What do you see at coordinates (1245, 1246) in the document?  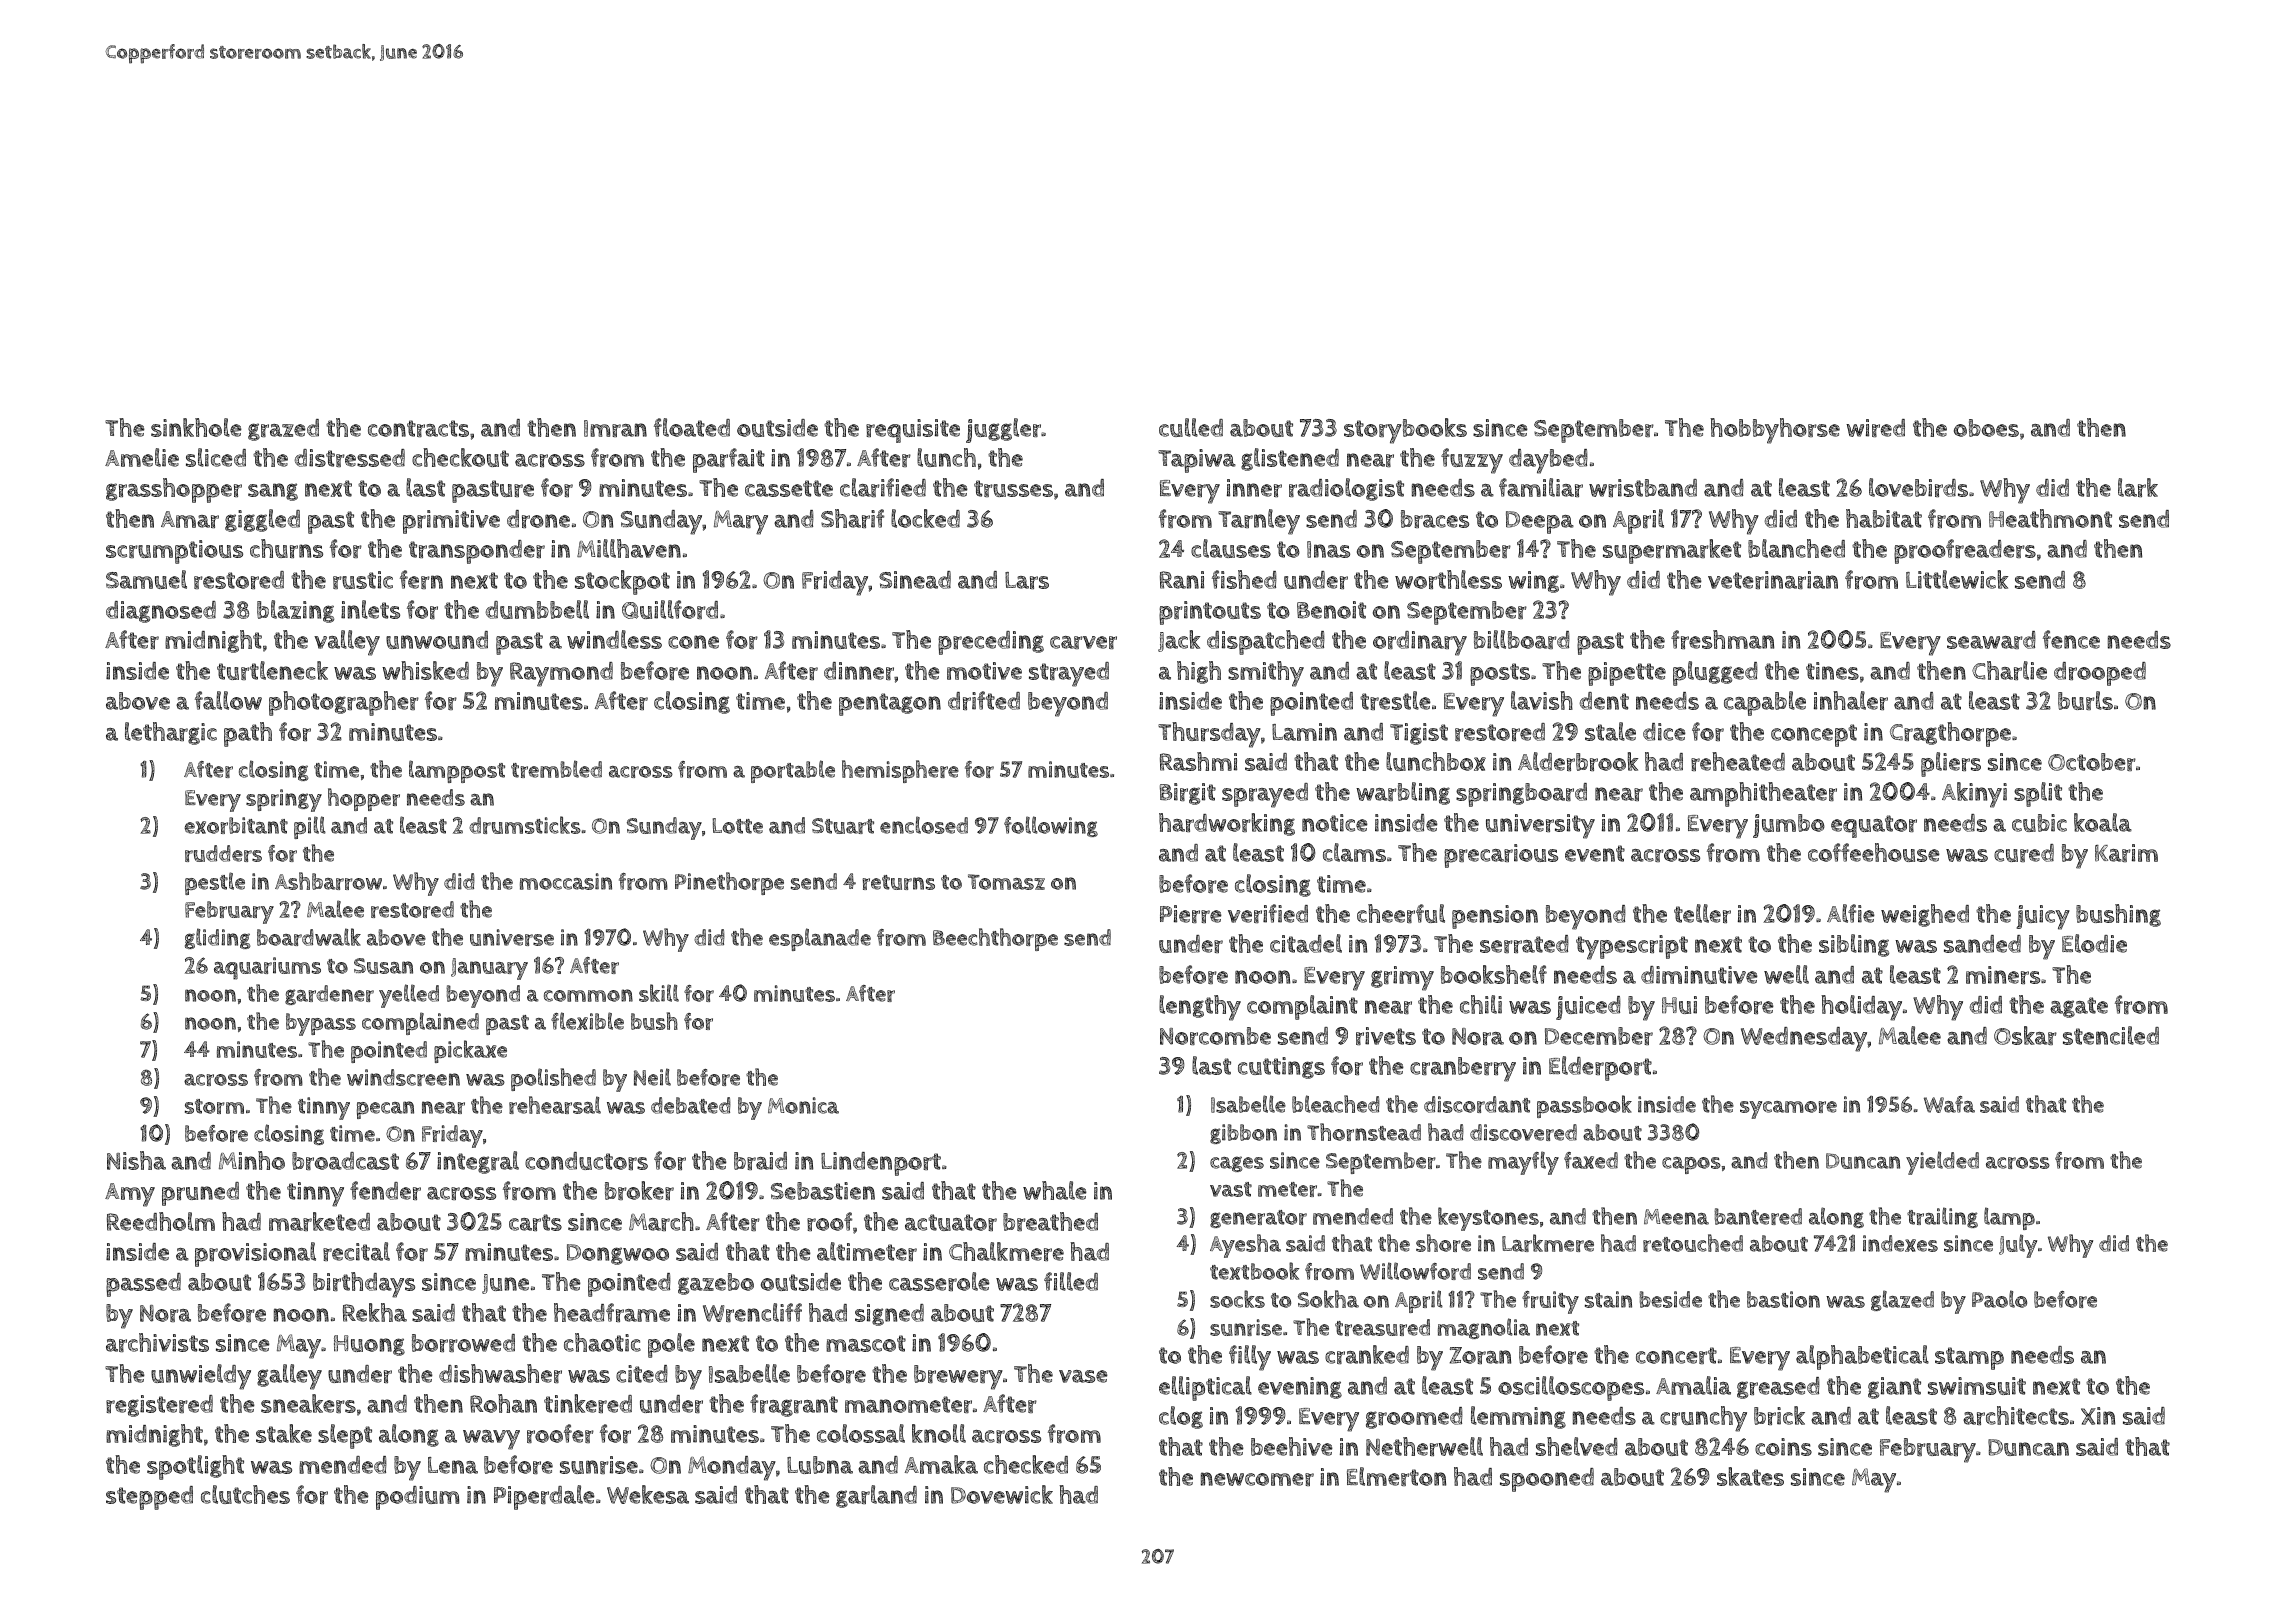 I see `Ayesha` at bounding box center [1245, 1246].
